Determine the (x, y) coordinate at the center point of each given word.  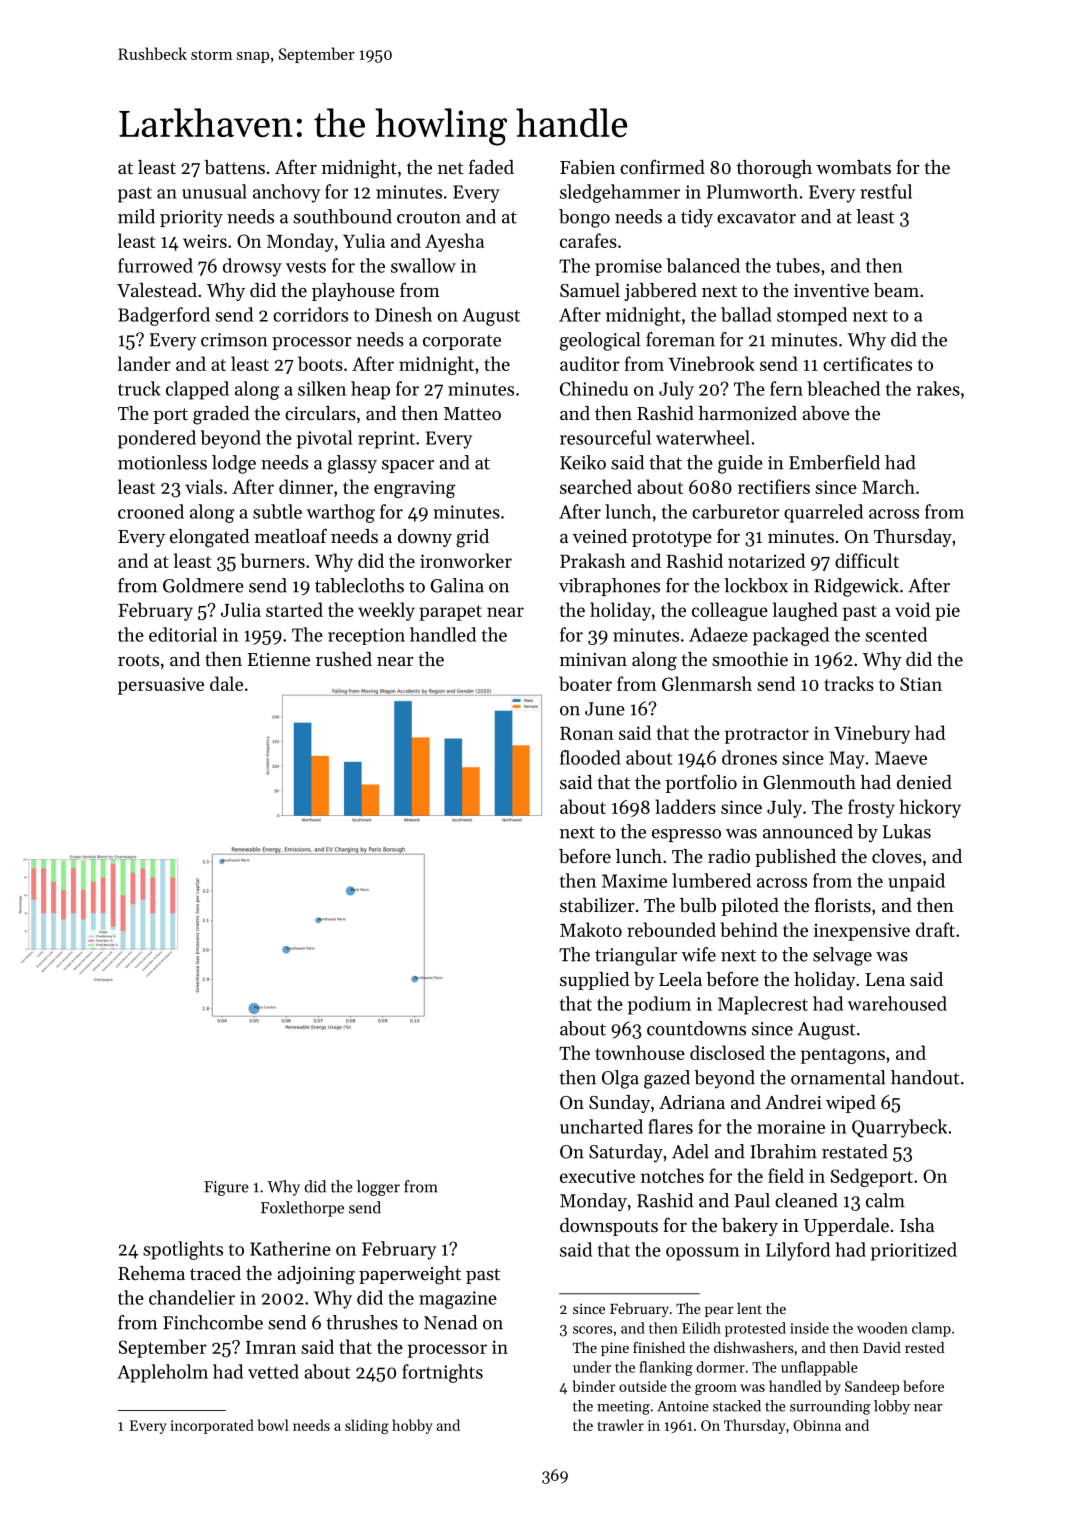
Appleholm (162, 1373)
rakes (938, 388)
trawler (620, 1425)
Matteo (472, 413)
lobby (892, 1407)
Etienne (279, 659)
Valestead (157, 290)
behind (749, 929)
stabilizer (597, 905)
